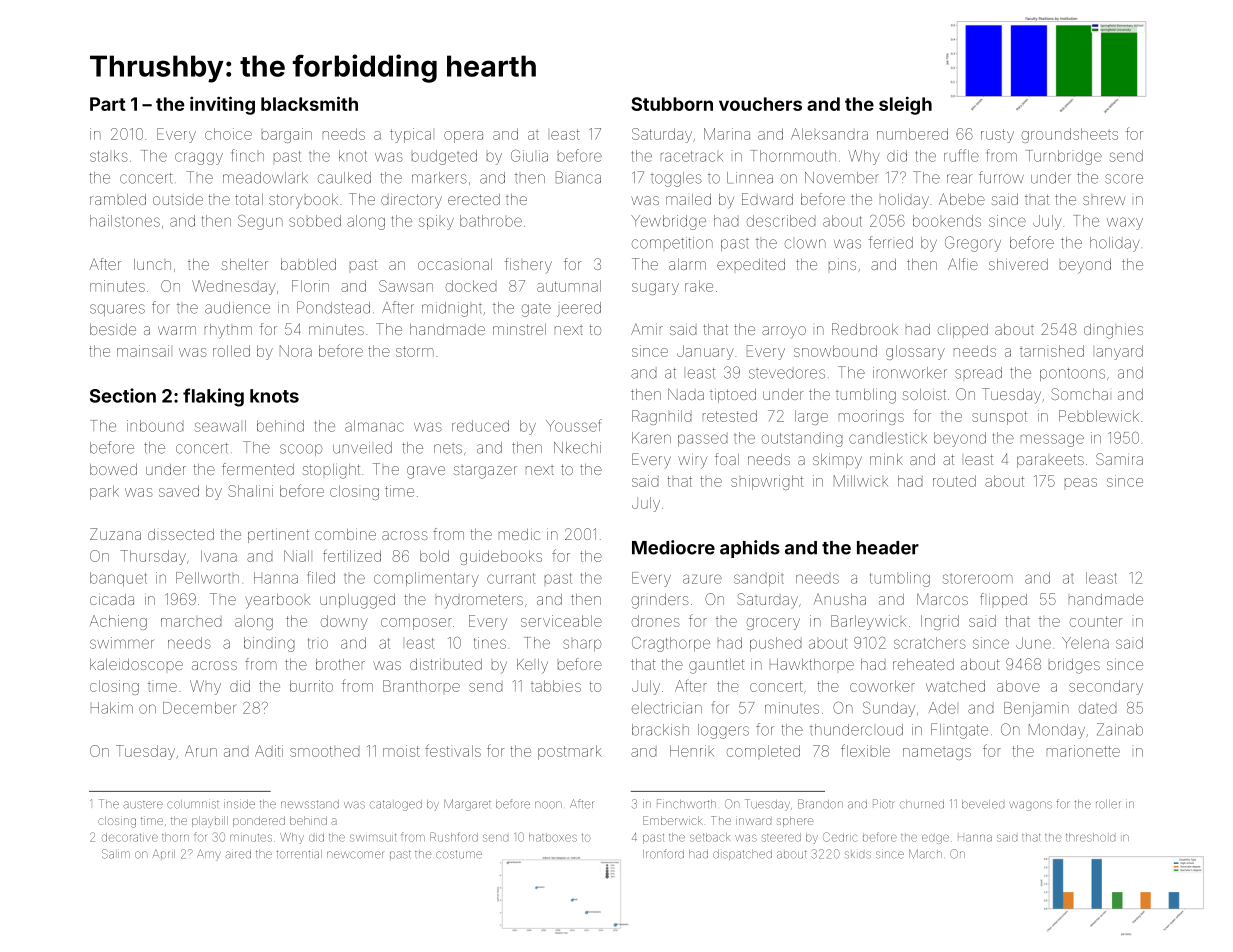  I want to click on distributed, so click(446, 664).
